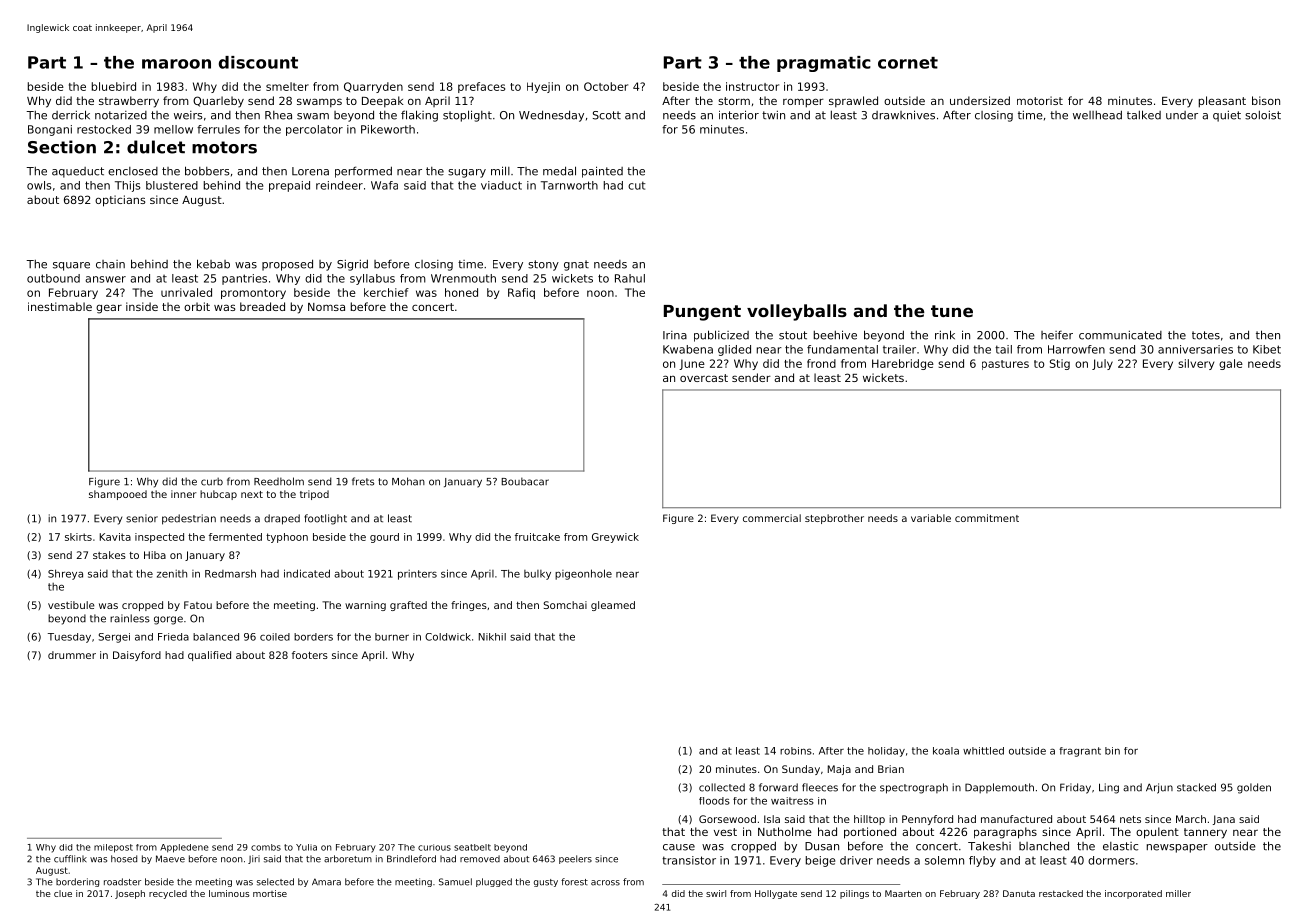  Describe the element at coordinates (613, 606) in the image. I see `gleamed` at that location.
